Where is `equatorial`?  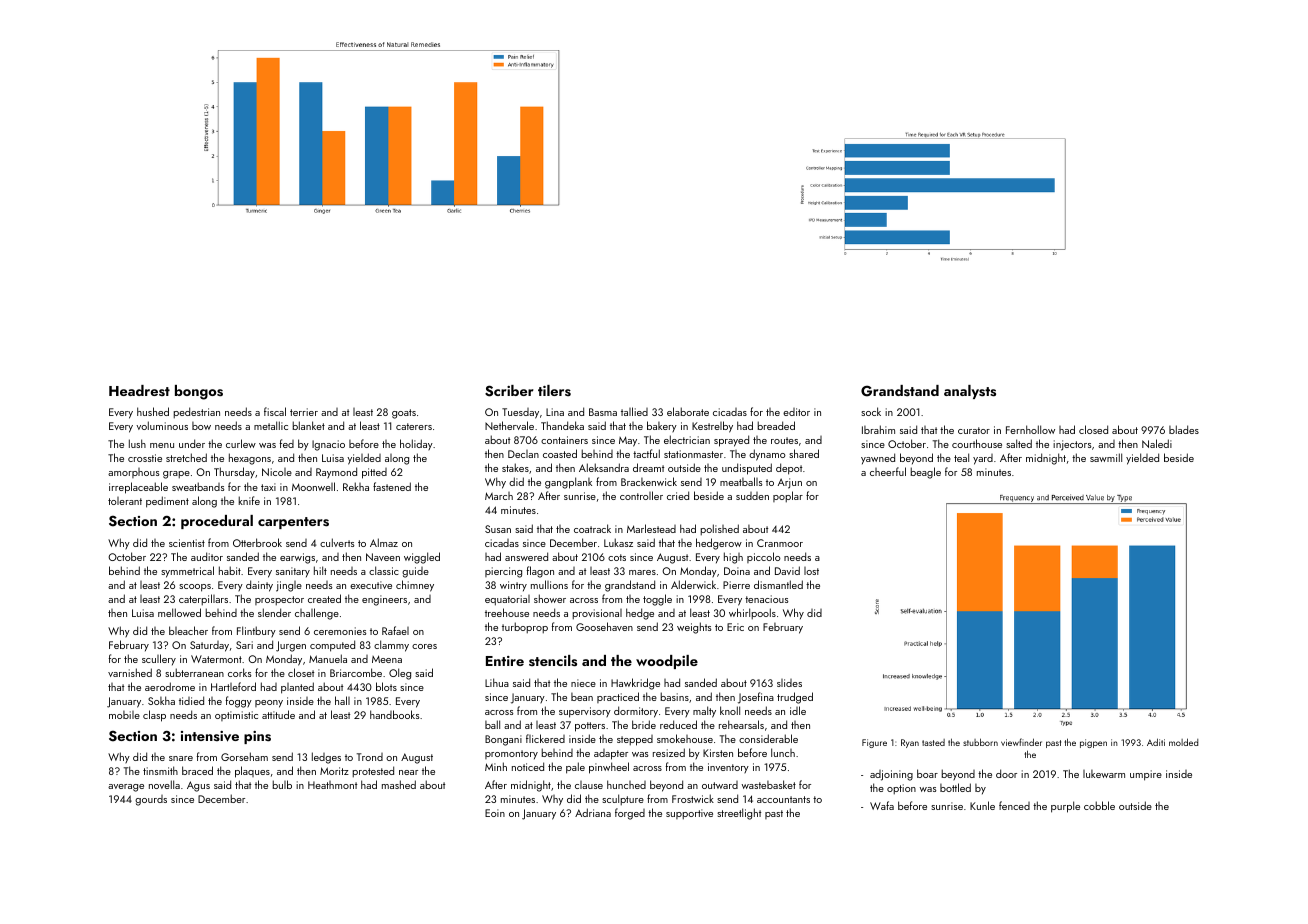 equatorial is located at coordinates (507, 600).
